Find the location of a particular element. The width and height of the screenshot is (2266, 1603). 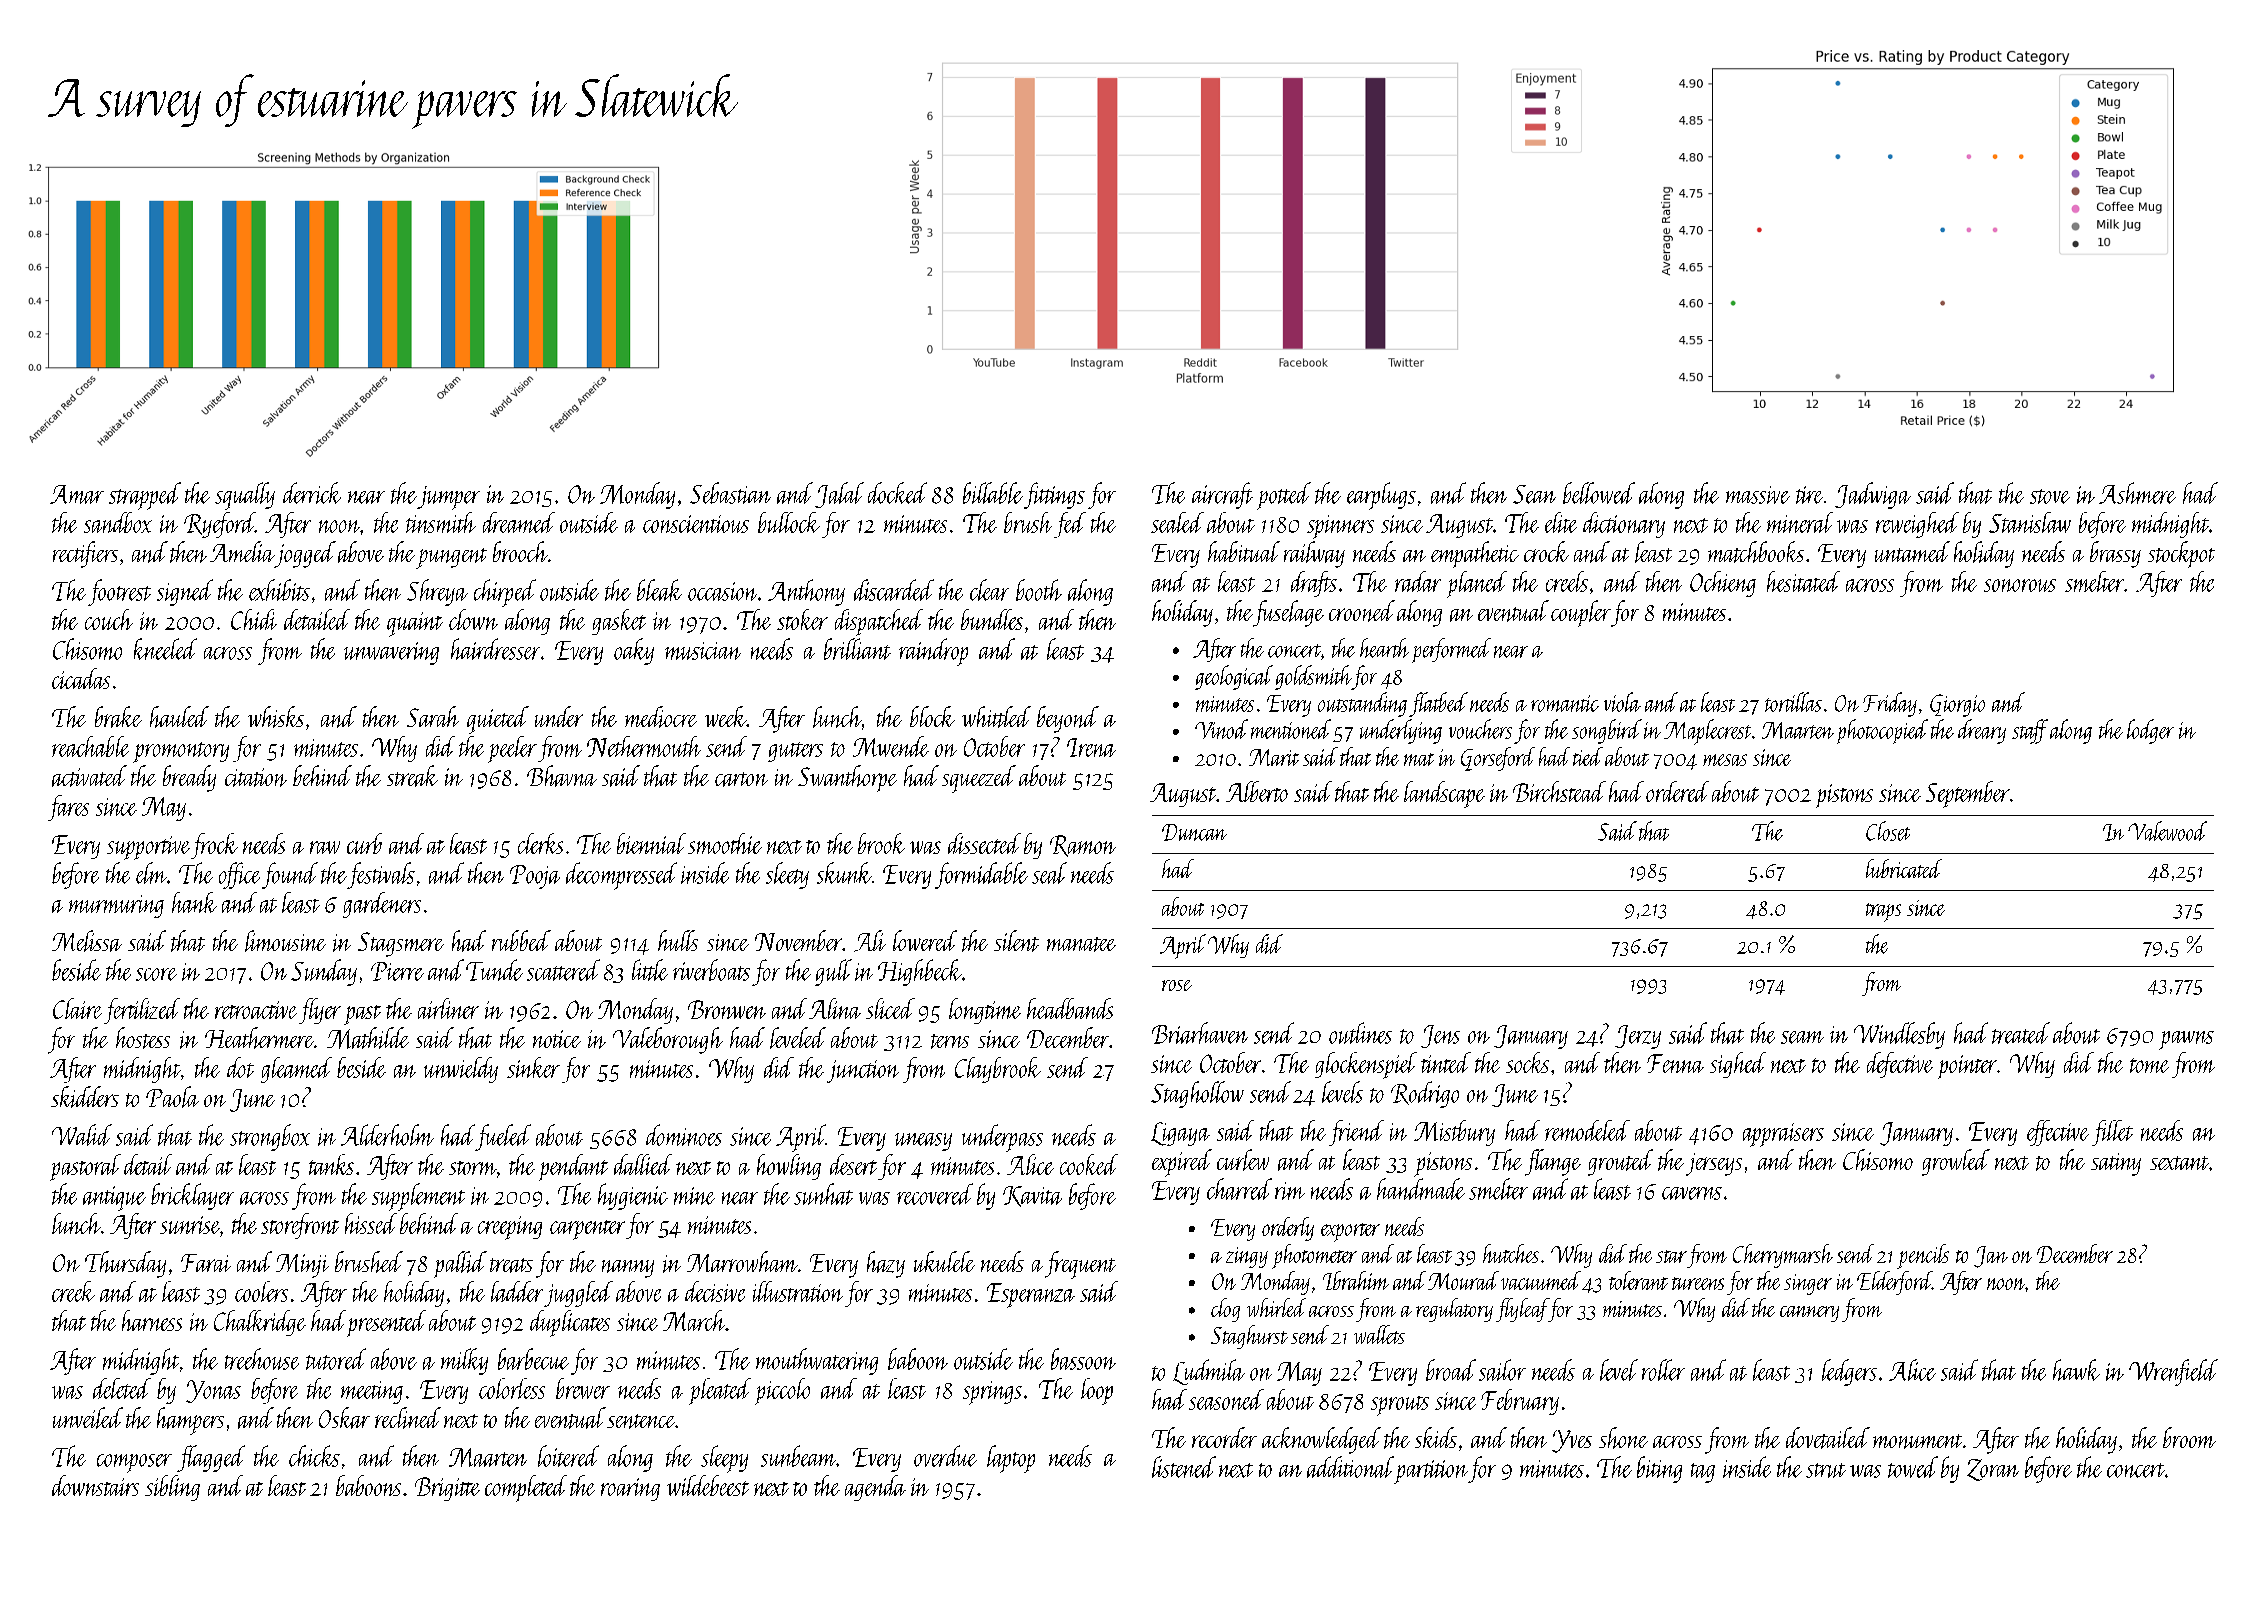

Walid is located at coordinates (82, 1135).
